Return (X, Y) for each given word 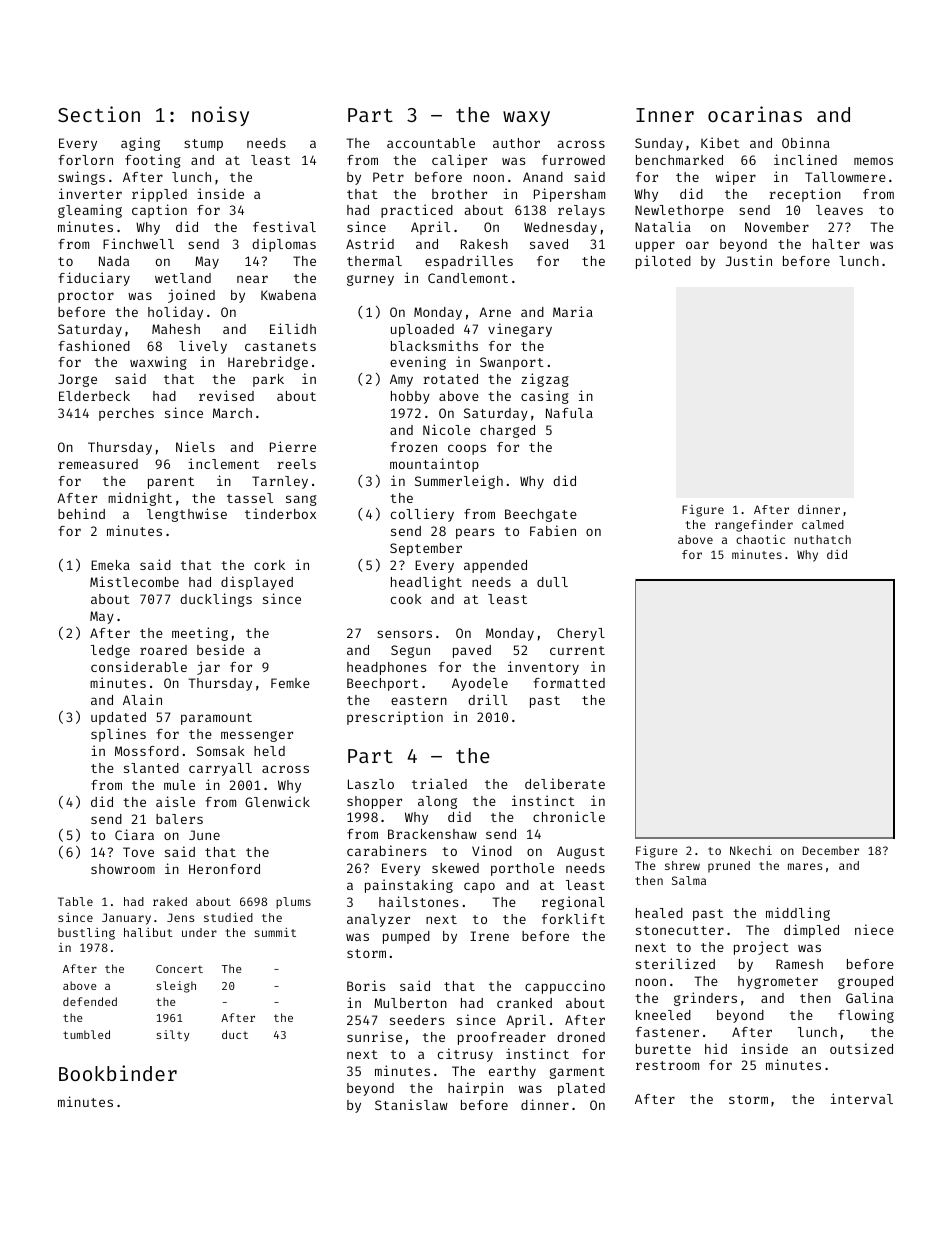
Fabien (553, 530)
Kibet (720, 142)
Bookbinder (118, 1073)
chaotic (760, 539)
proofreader (502, 1038)
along (437, 802)
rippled (159, 195)
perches (126, 414)
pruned (729, 867)
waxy (526, 118)
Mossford (147, 751)
